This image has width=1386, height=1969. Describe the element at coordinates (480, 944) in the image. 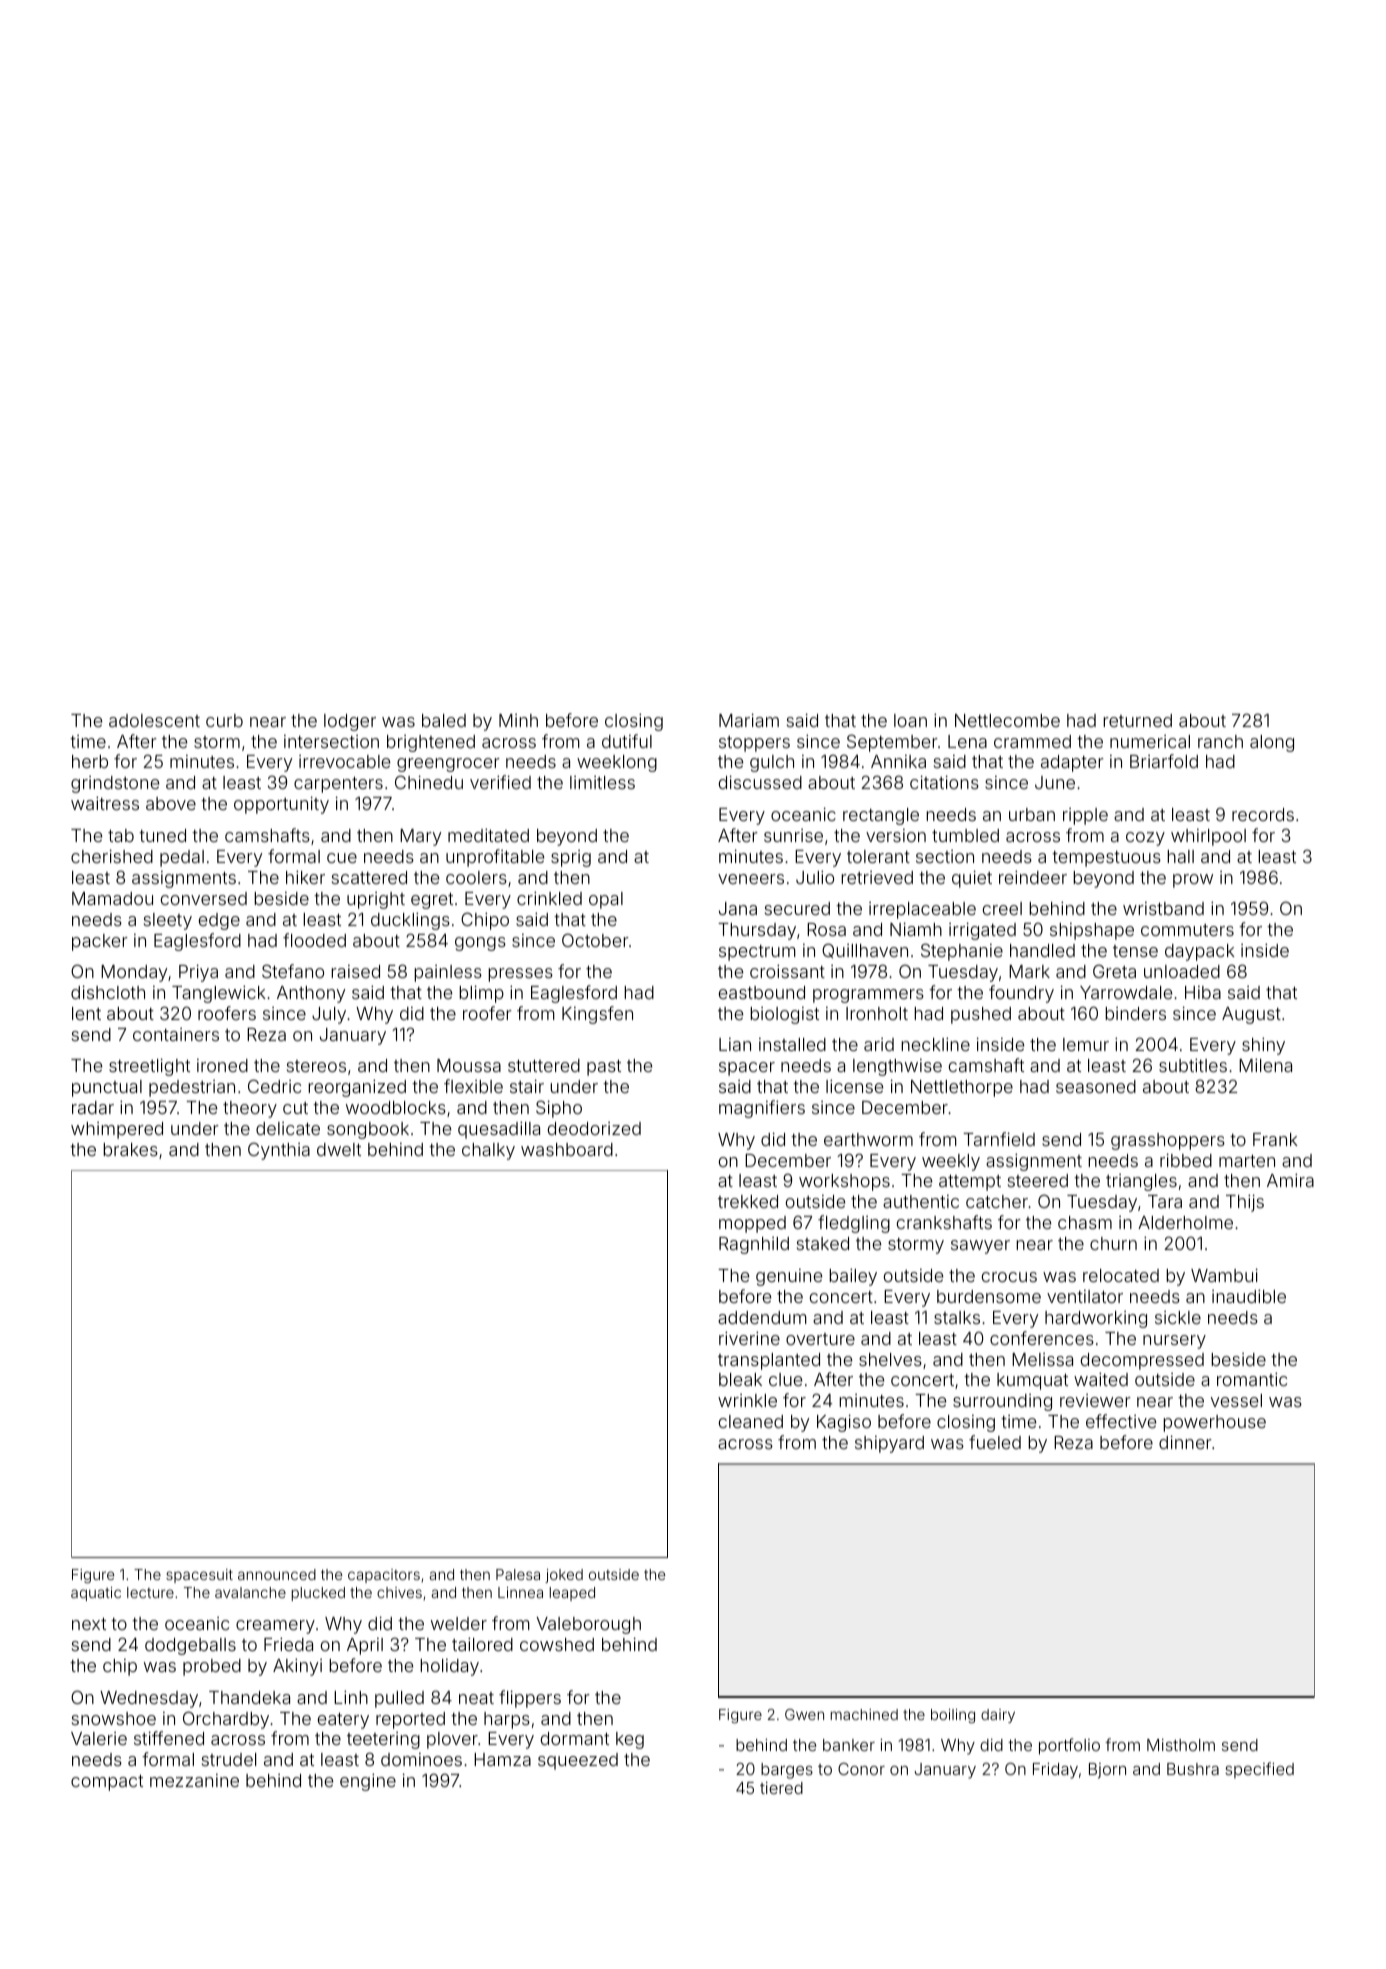

I see `gongs` at that location.
